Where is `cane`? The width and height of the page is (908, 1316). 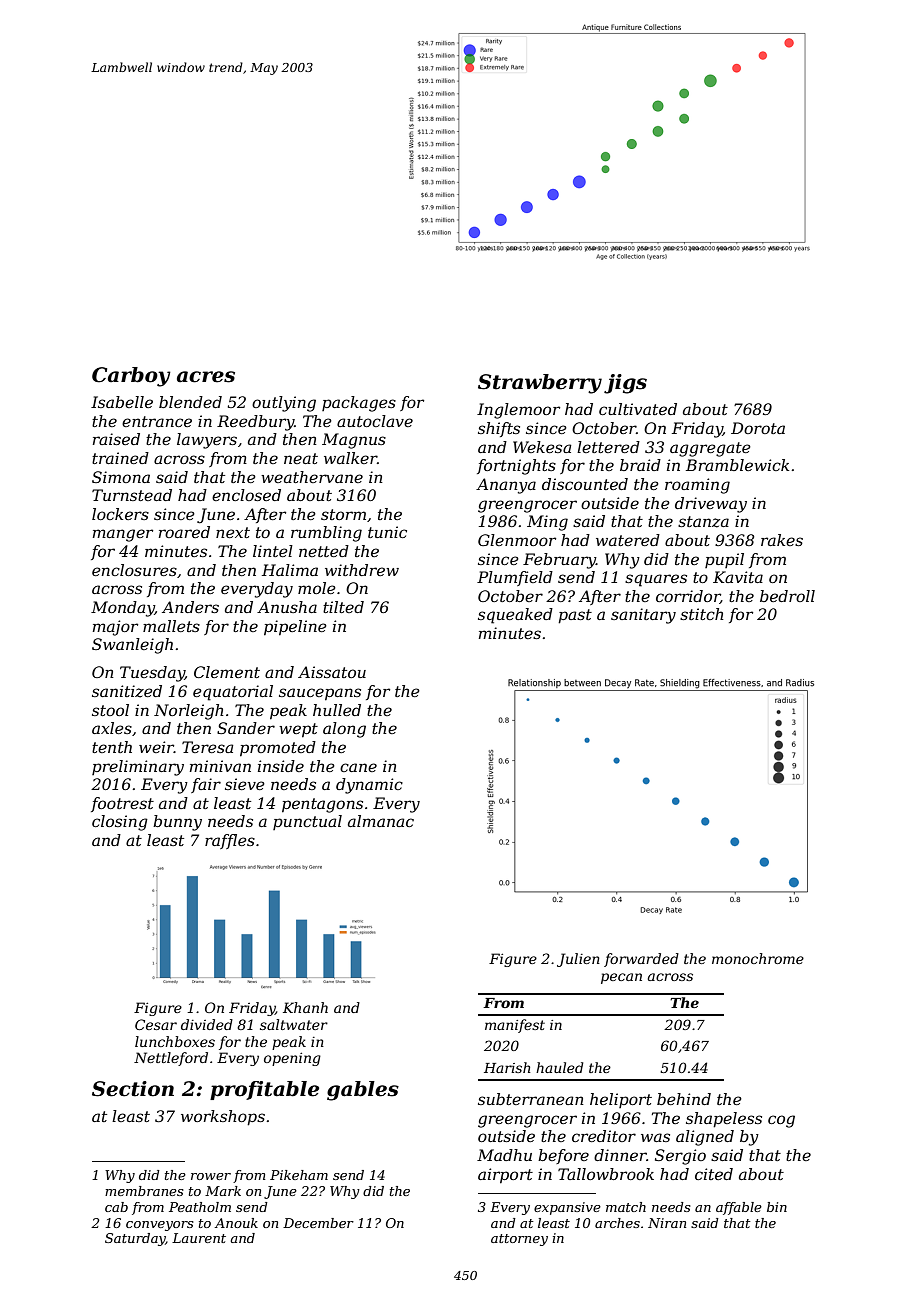 cane is located at coordinates (358, 767).
